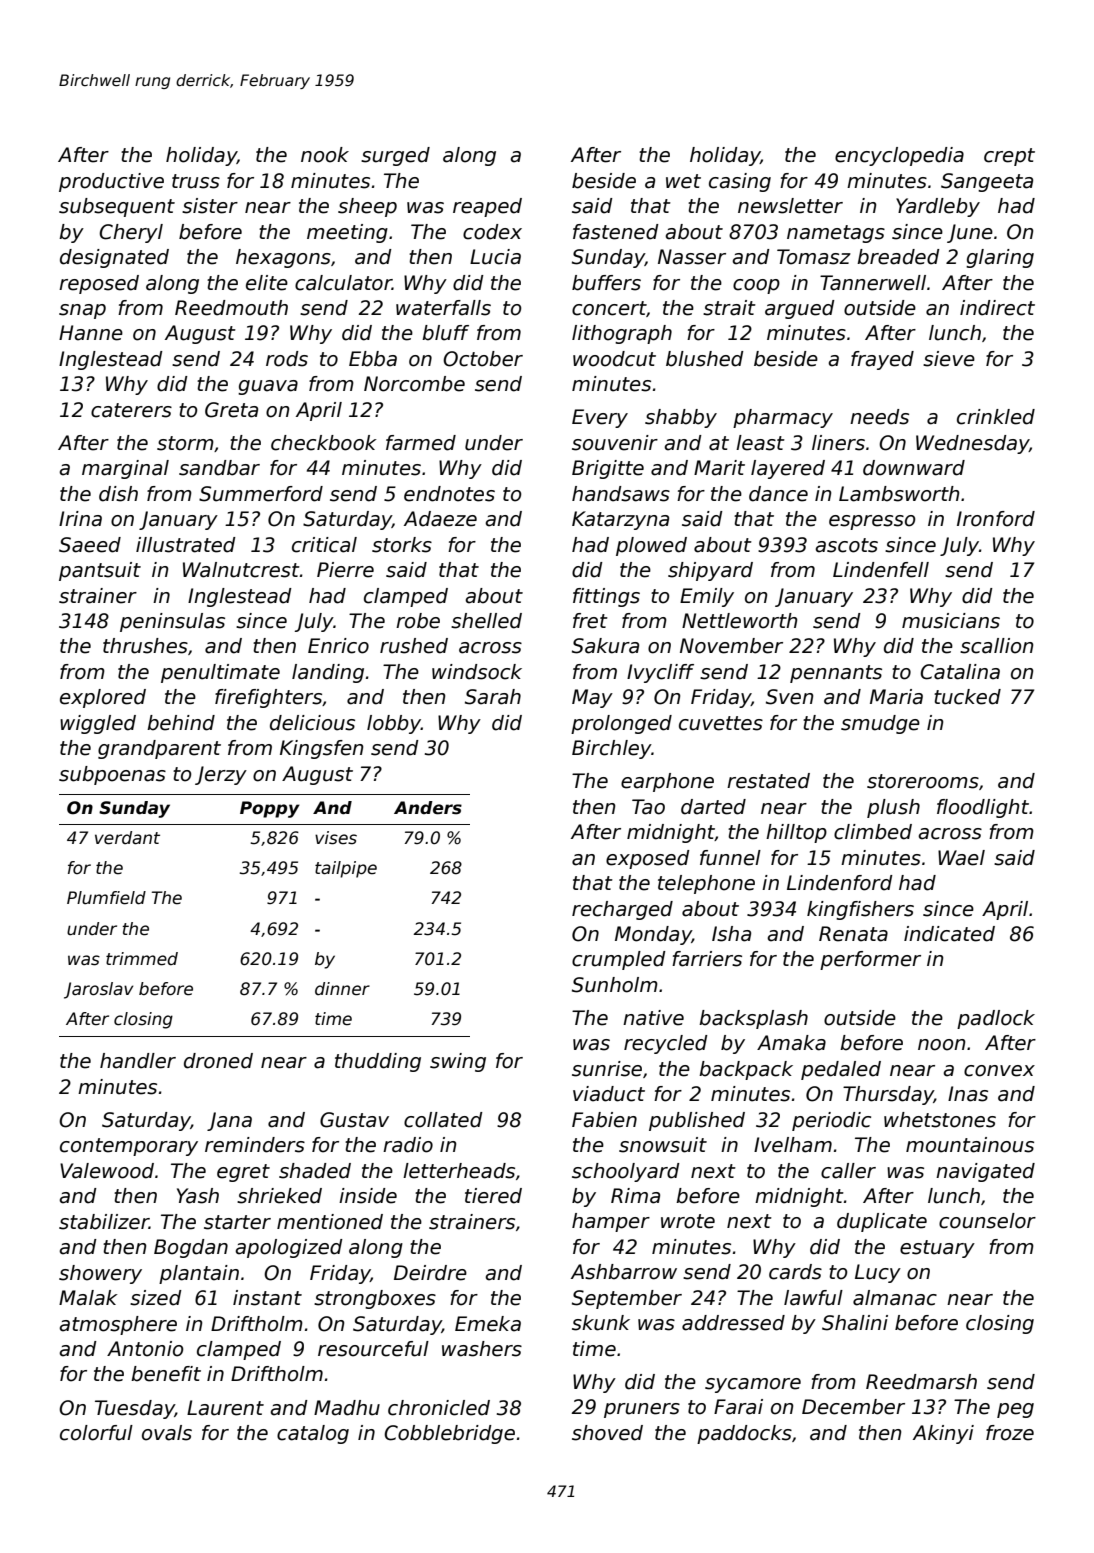 The width and height of the screenshot is (1094, 1553). Describe the element at coordinates (609, 308) in the screenshot. I see `concert` at that location.
